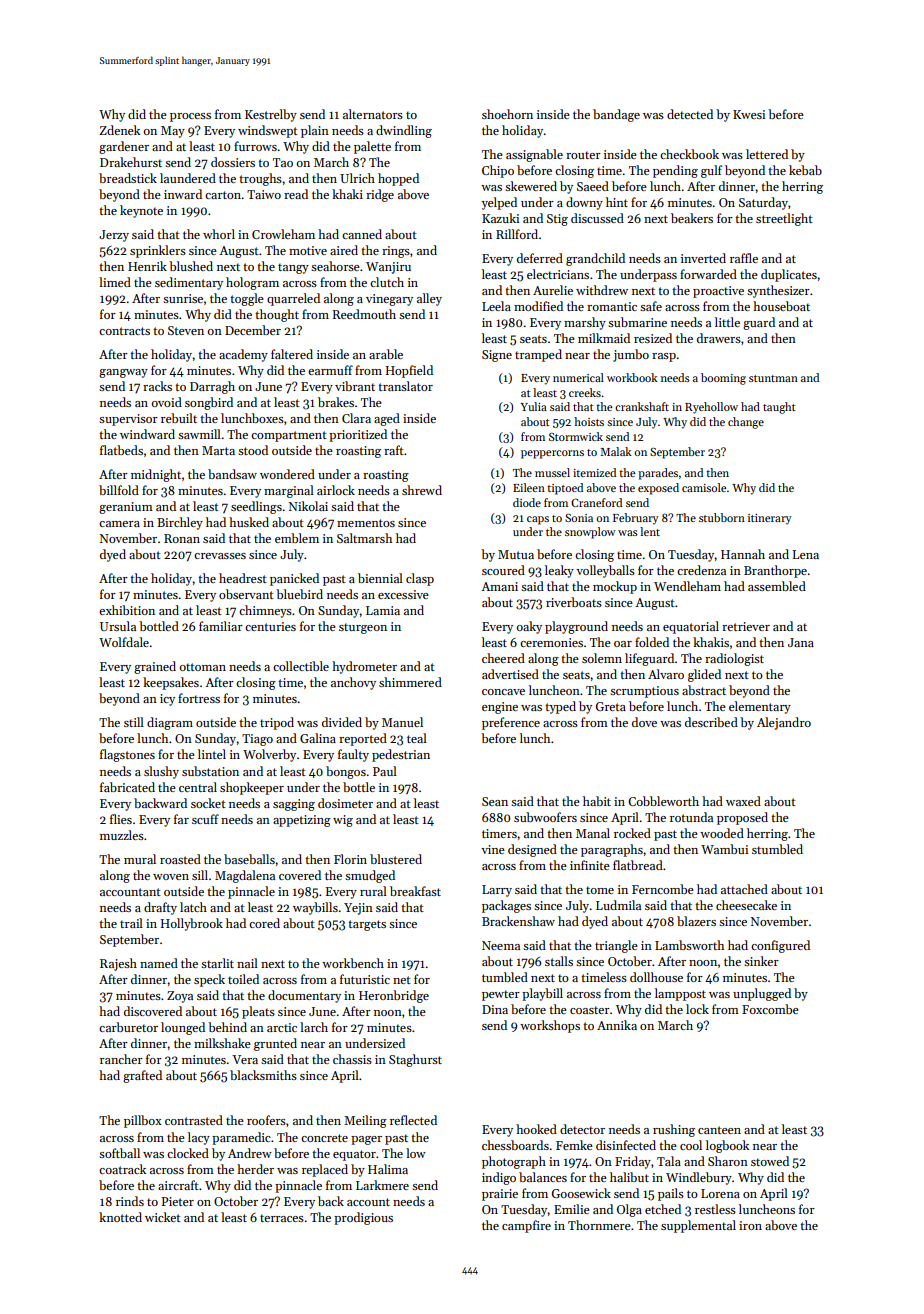  Describe the element at coordinates (190, 117) in the page. I see `process` at that location.
